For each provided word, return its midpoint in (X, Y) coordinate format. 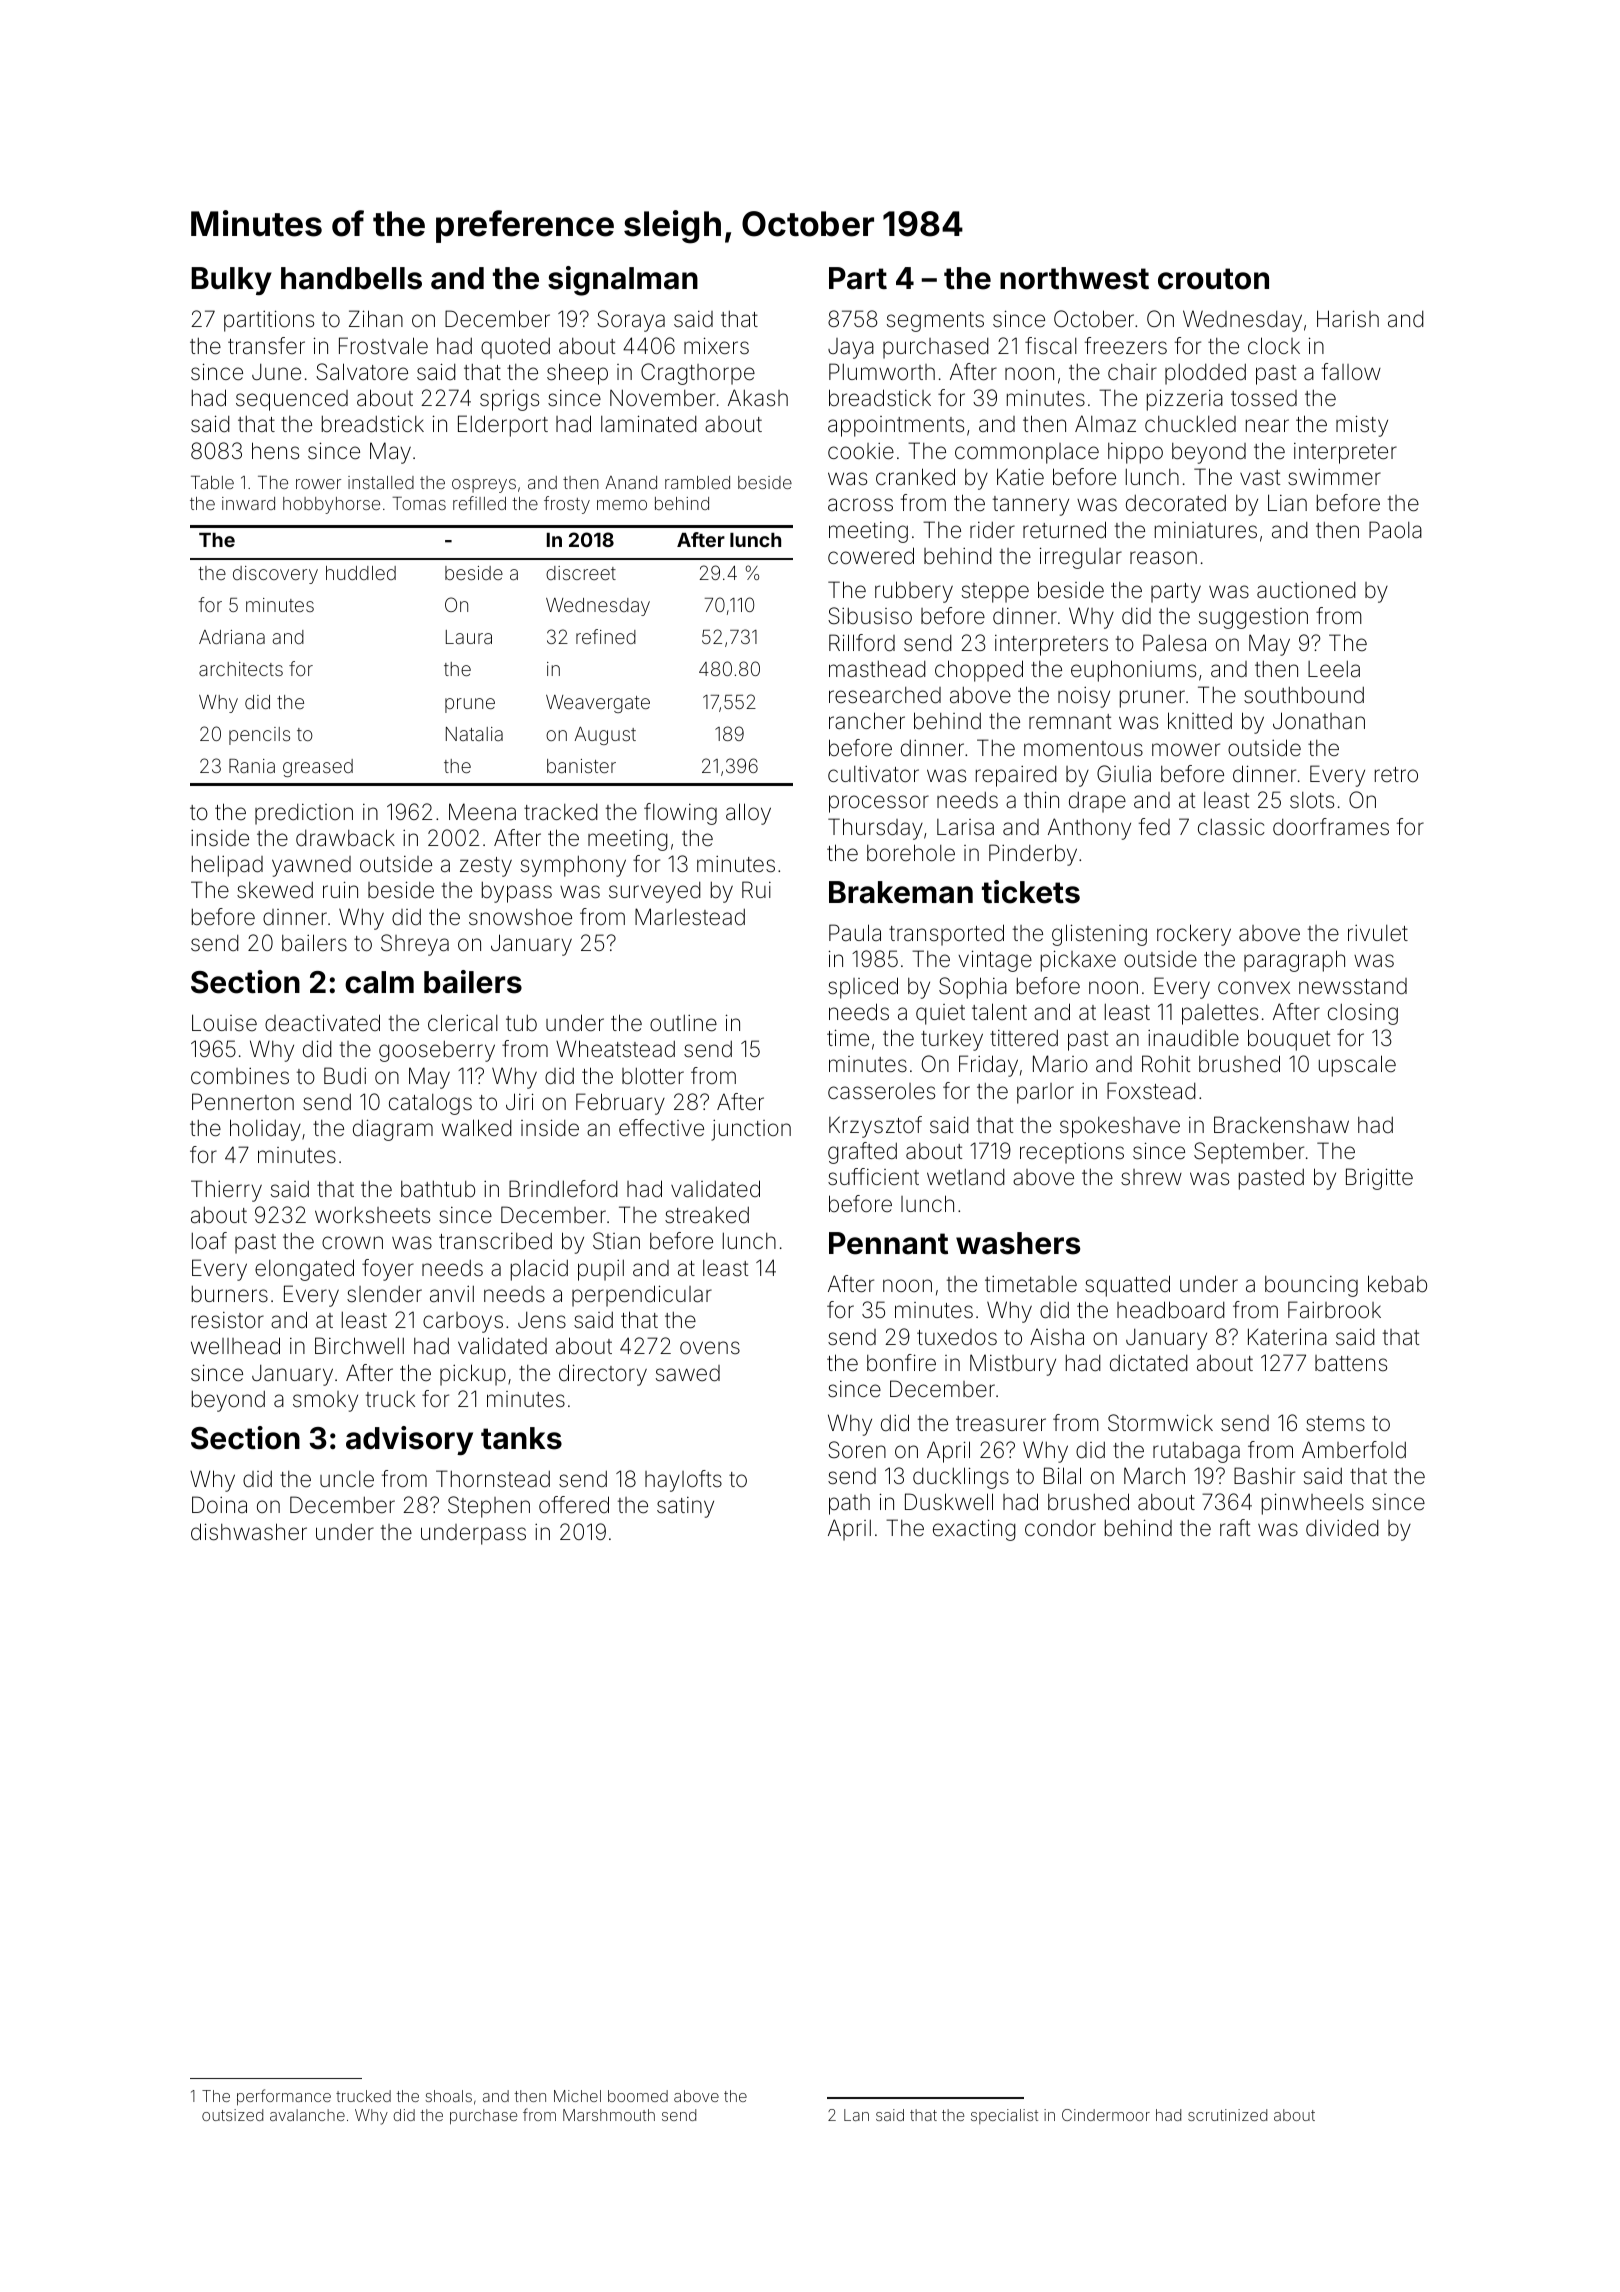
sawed (688, 1373)
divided (1342, 1527)
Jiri (520, 1101)
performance (284, 2097)
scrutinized (1227, 2115)
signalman (623, 281)
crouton (1213, 279)
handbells (351, 278)
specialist (1004, 2116)
